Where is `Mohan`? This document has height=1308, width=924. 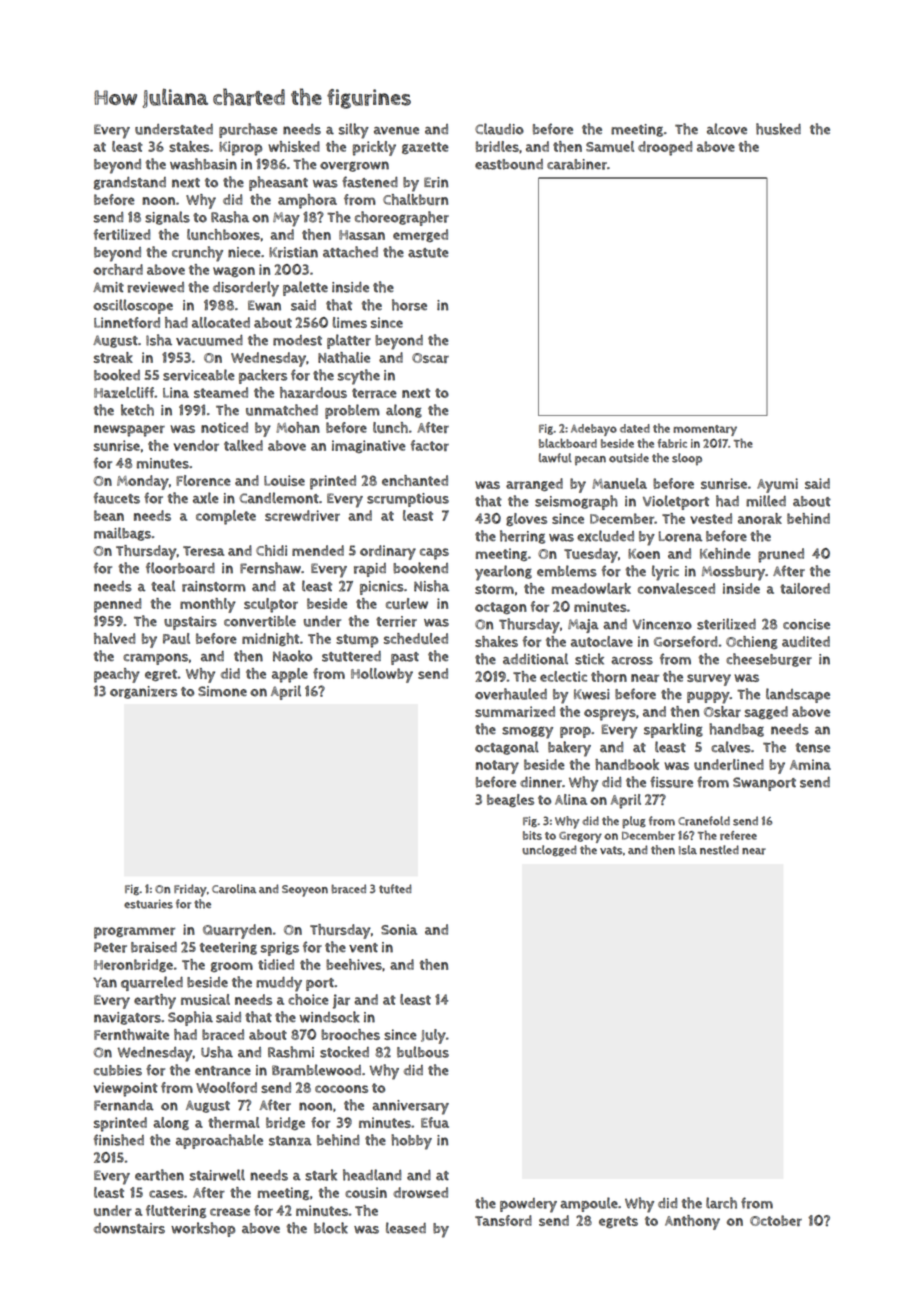 Mohan is located at coordinates (298, 427).
